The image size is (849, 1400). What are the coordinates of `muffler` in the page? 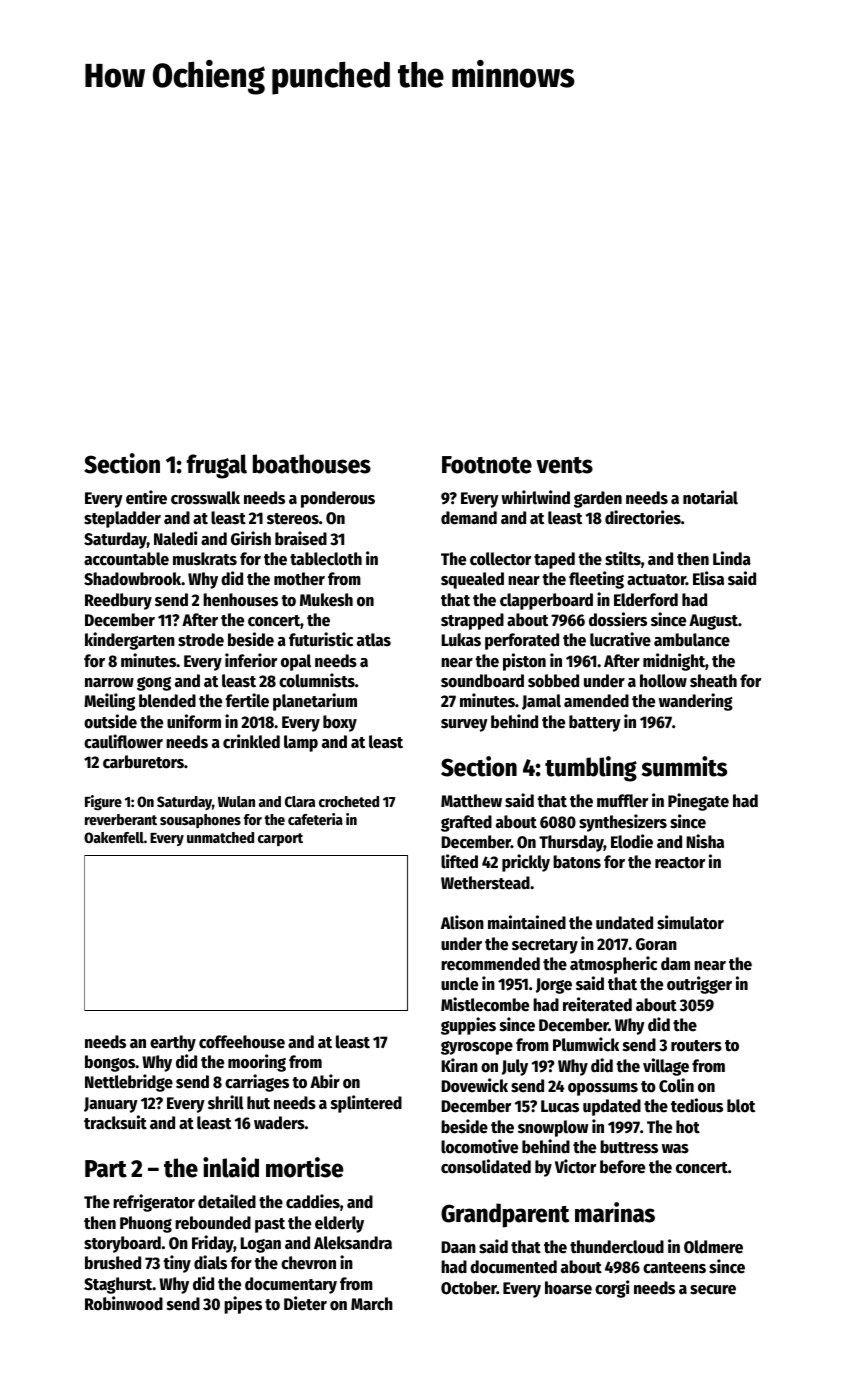 It's located at (622, 801).
